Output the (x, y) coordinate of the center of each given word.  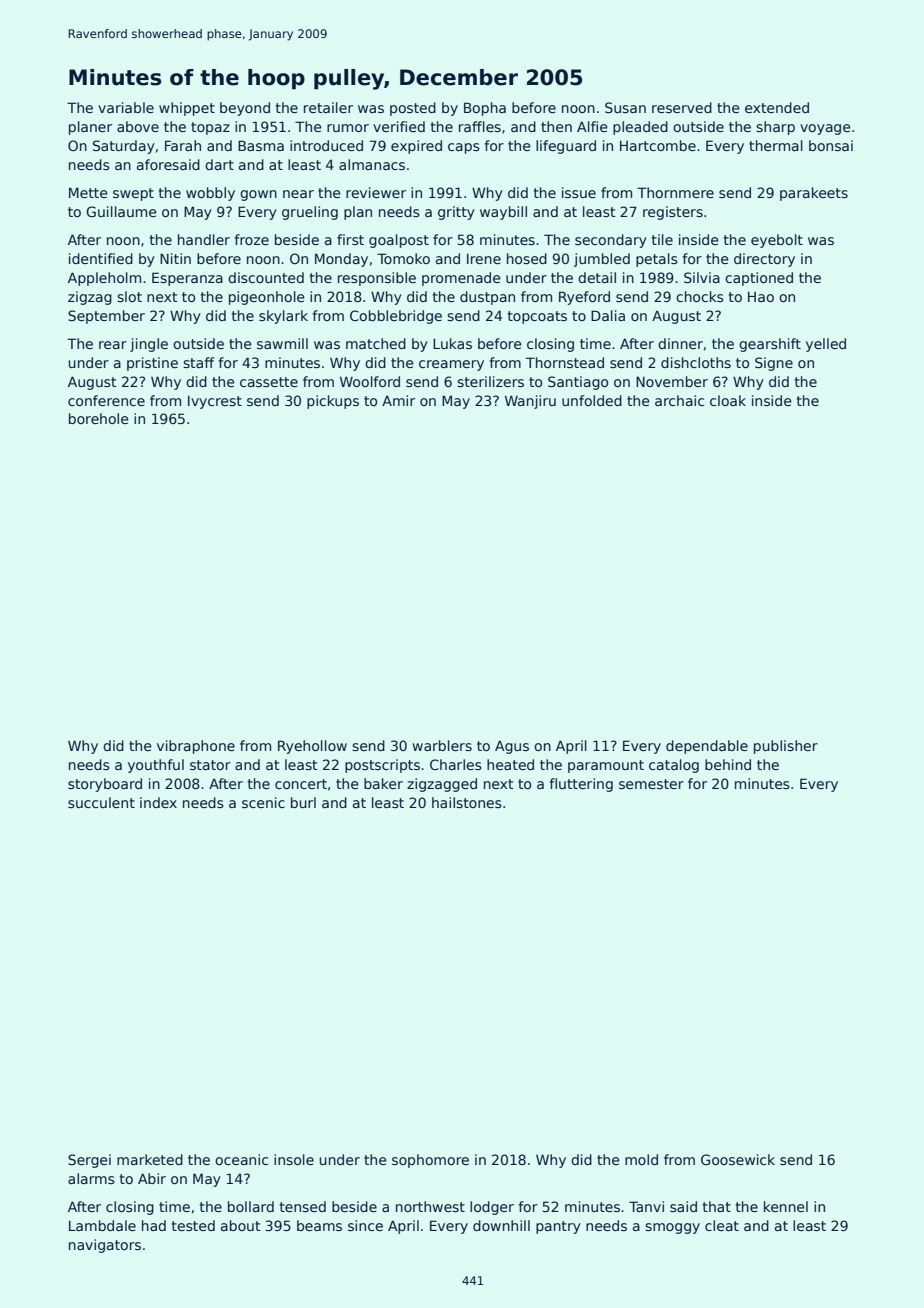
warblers (442, 745)
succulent (101, 802)
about (240, 1225)
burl (303, 802)
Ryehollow (312, 747)
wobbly (210, 194)
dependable (707, 747)
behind (728, 764)
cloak (728, 400)
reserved (682, 107)
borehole (99, 418)
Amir (398, 400)
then (556, 126)
